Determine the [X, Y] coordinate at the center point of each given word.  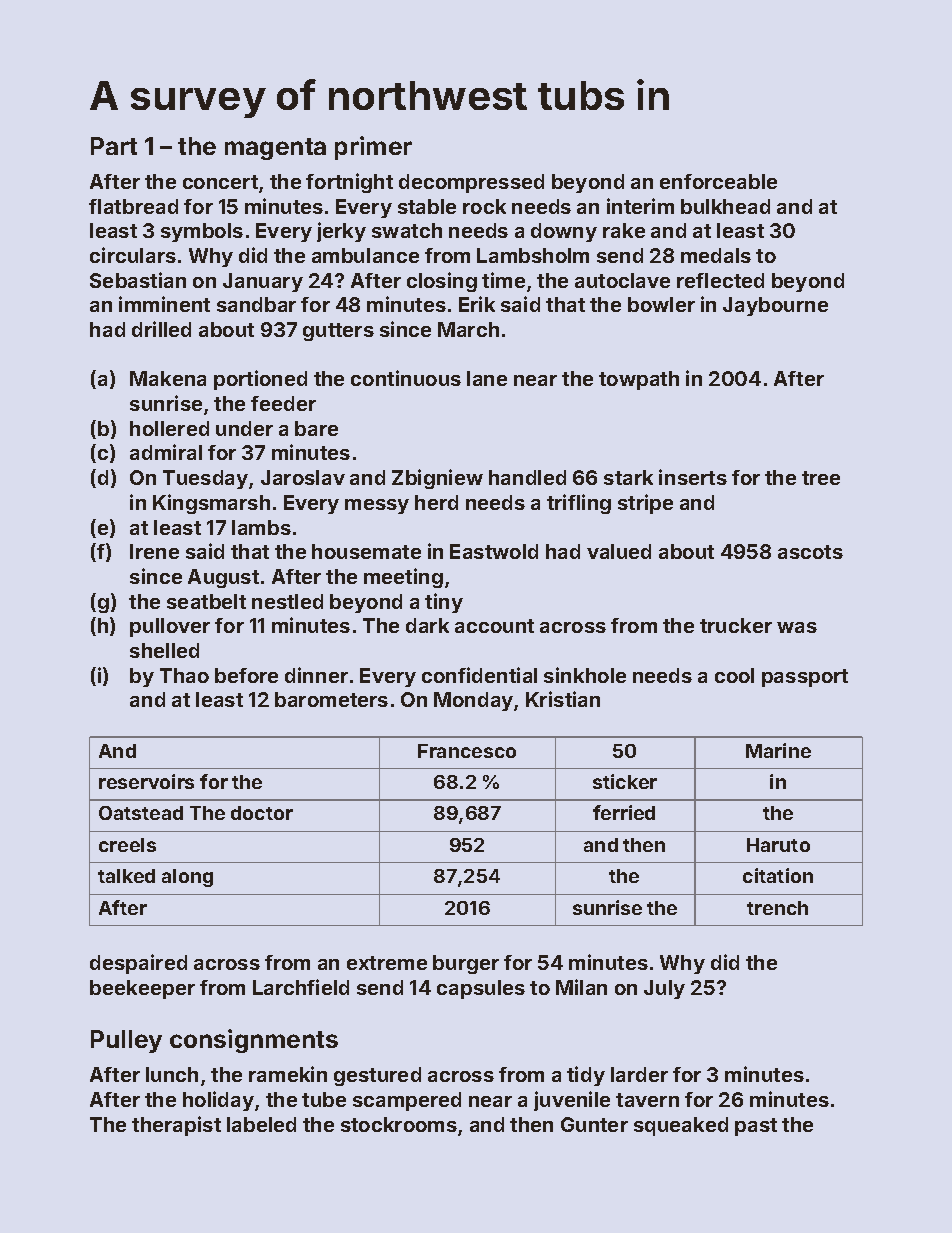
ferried [624, 812]
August [223, 578]
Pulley [126, 1041]
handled [527, 477]
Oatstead [141, 813]
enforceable [718, 181]
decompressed [471, 183]
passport [805, 678]
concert [220, 182]
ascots [810, 552]
